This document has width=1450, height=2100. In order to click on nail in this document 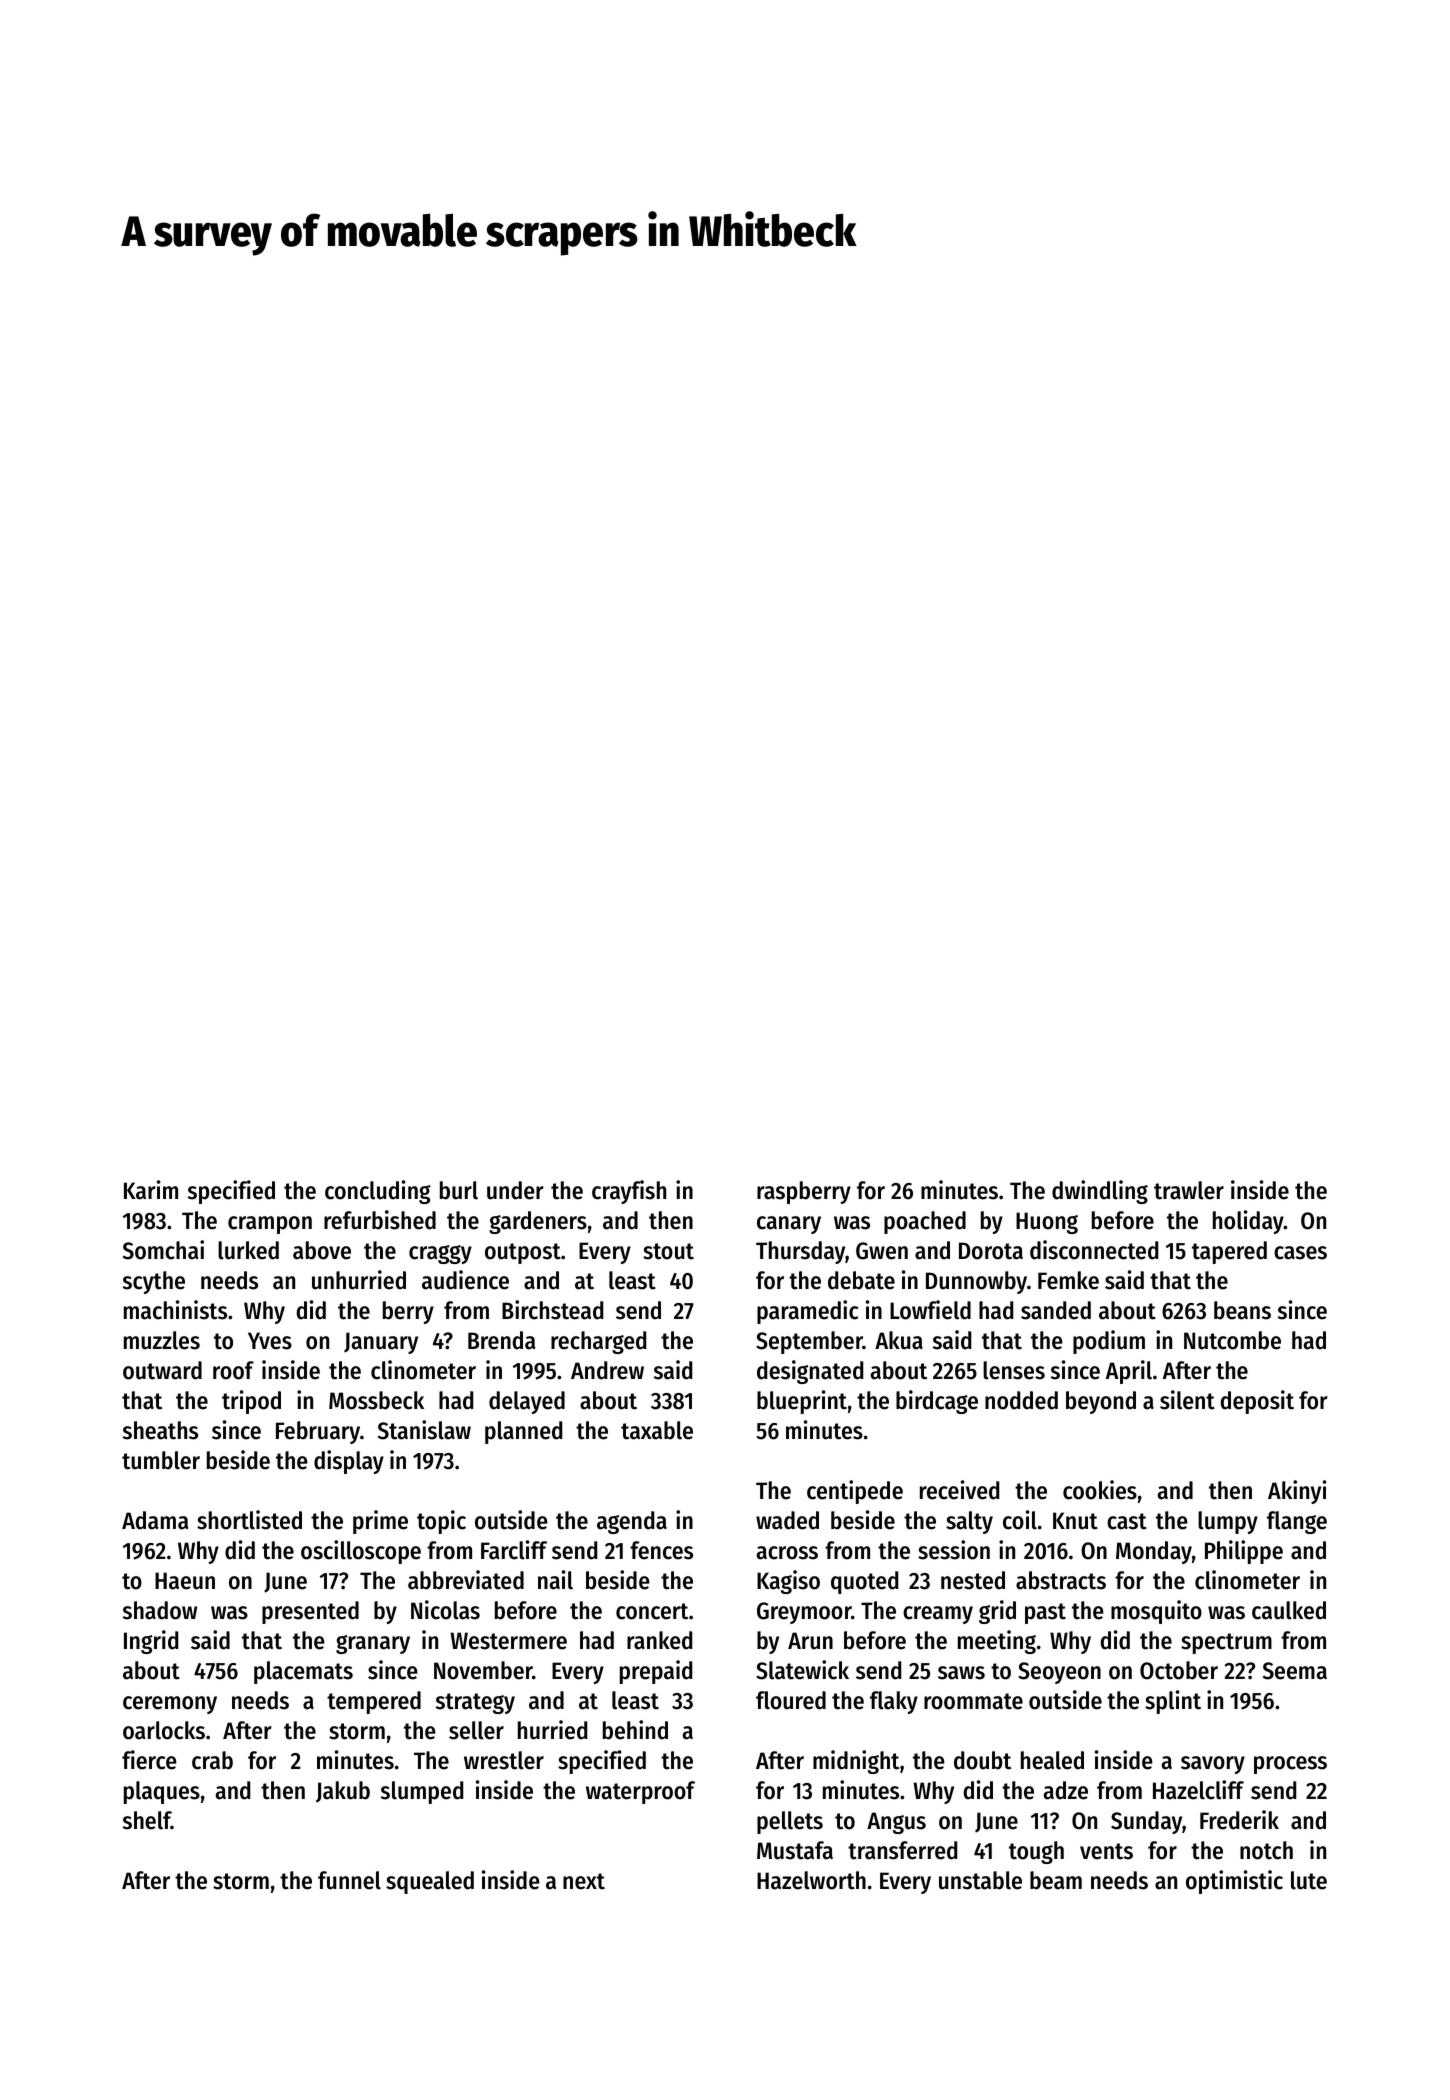, I will do `click(555, 1580)`.
